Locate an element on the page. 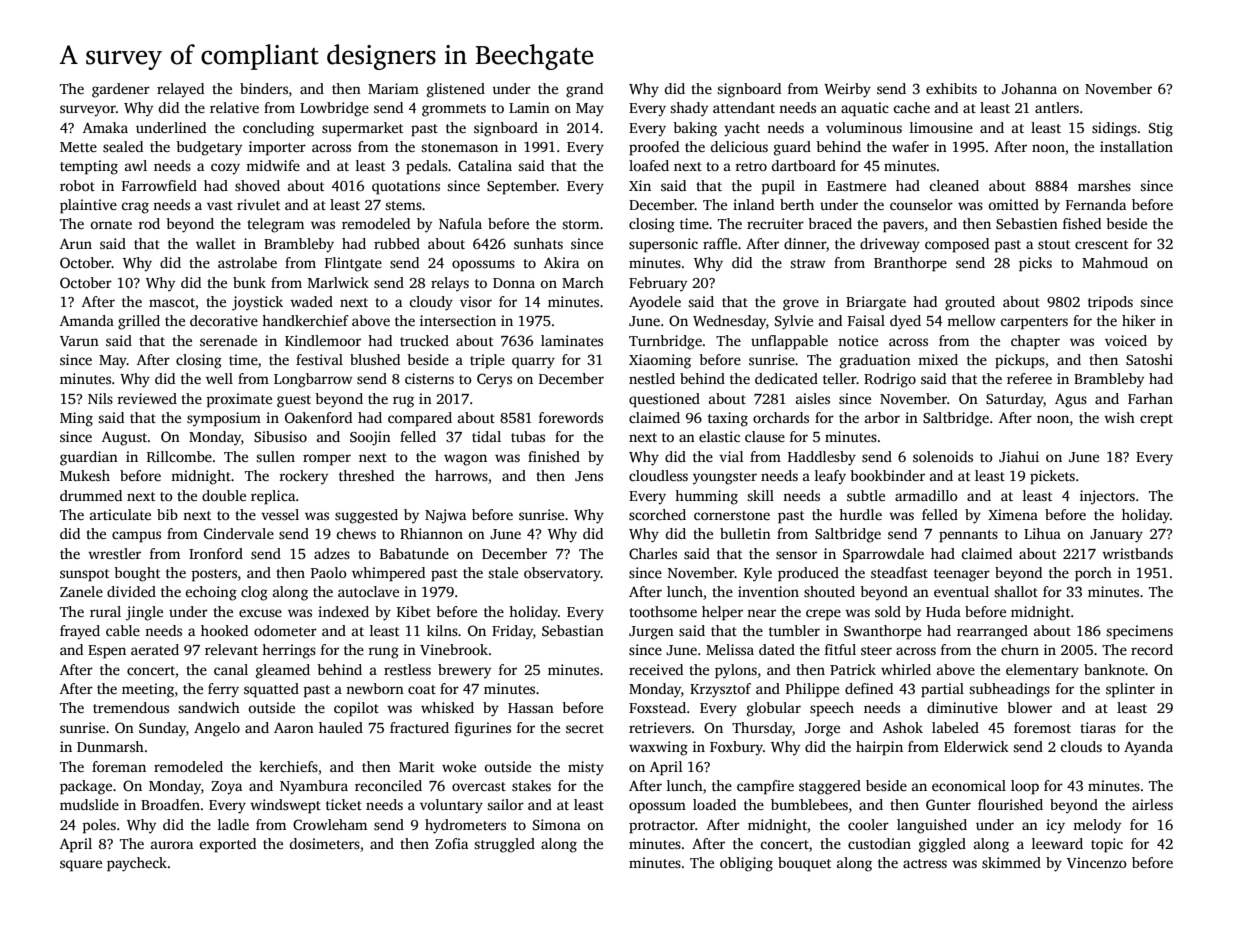  January is located at coordinates (1116, 536).
